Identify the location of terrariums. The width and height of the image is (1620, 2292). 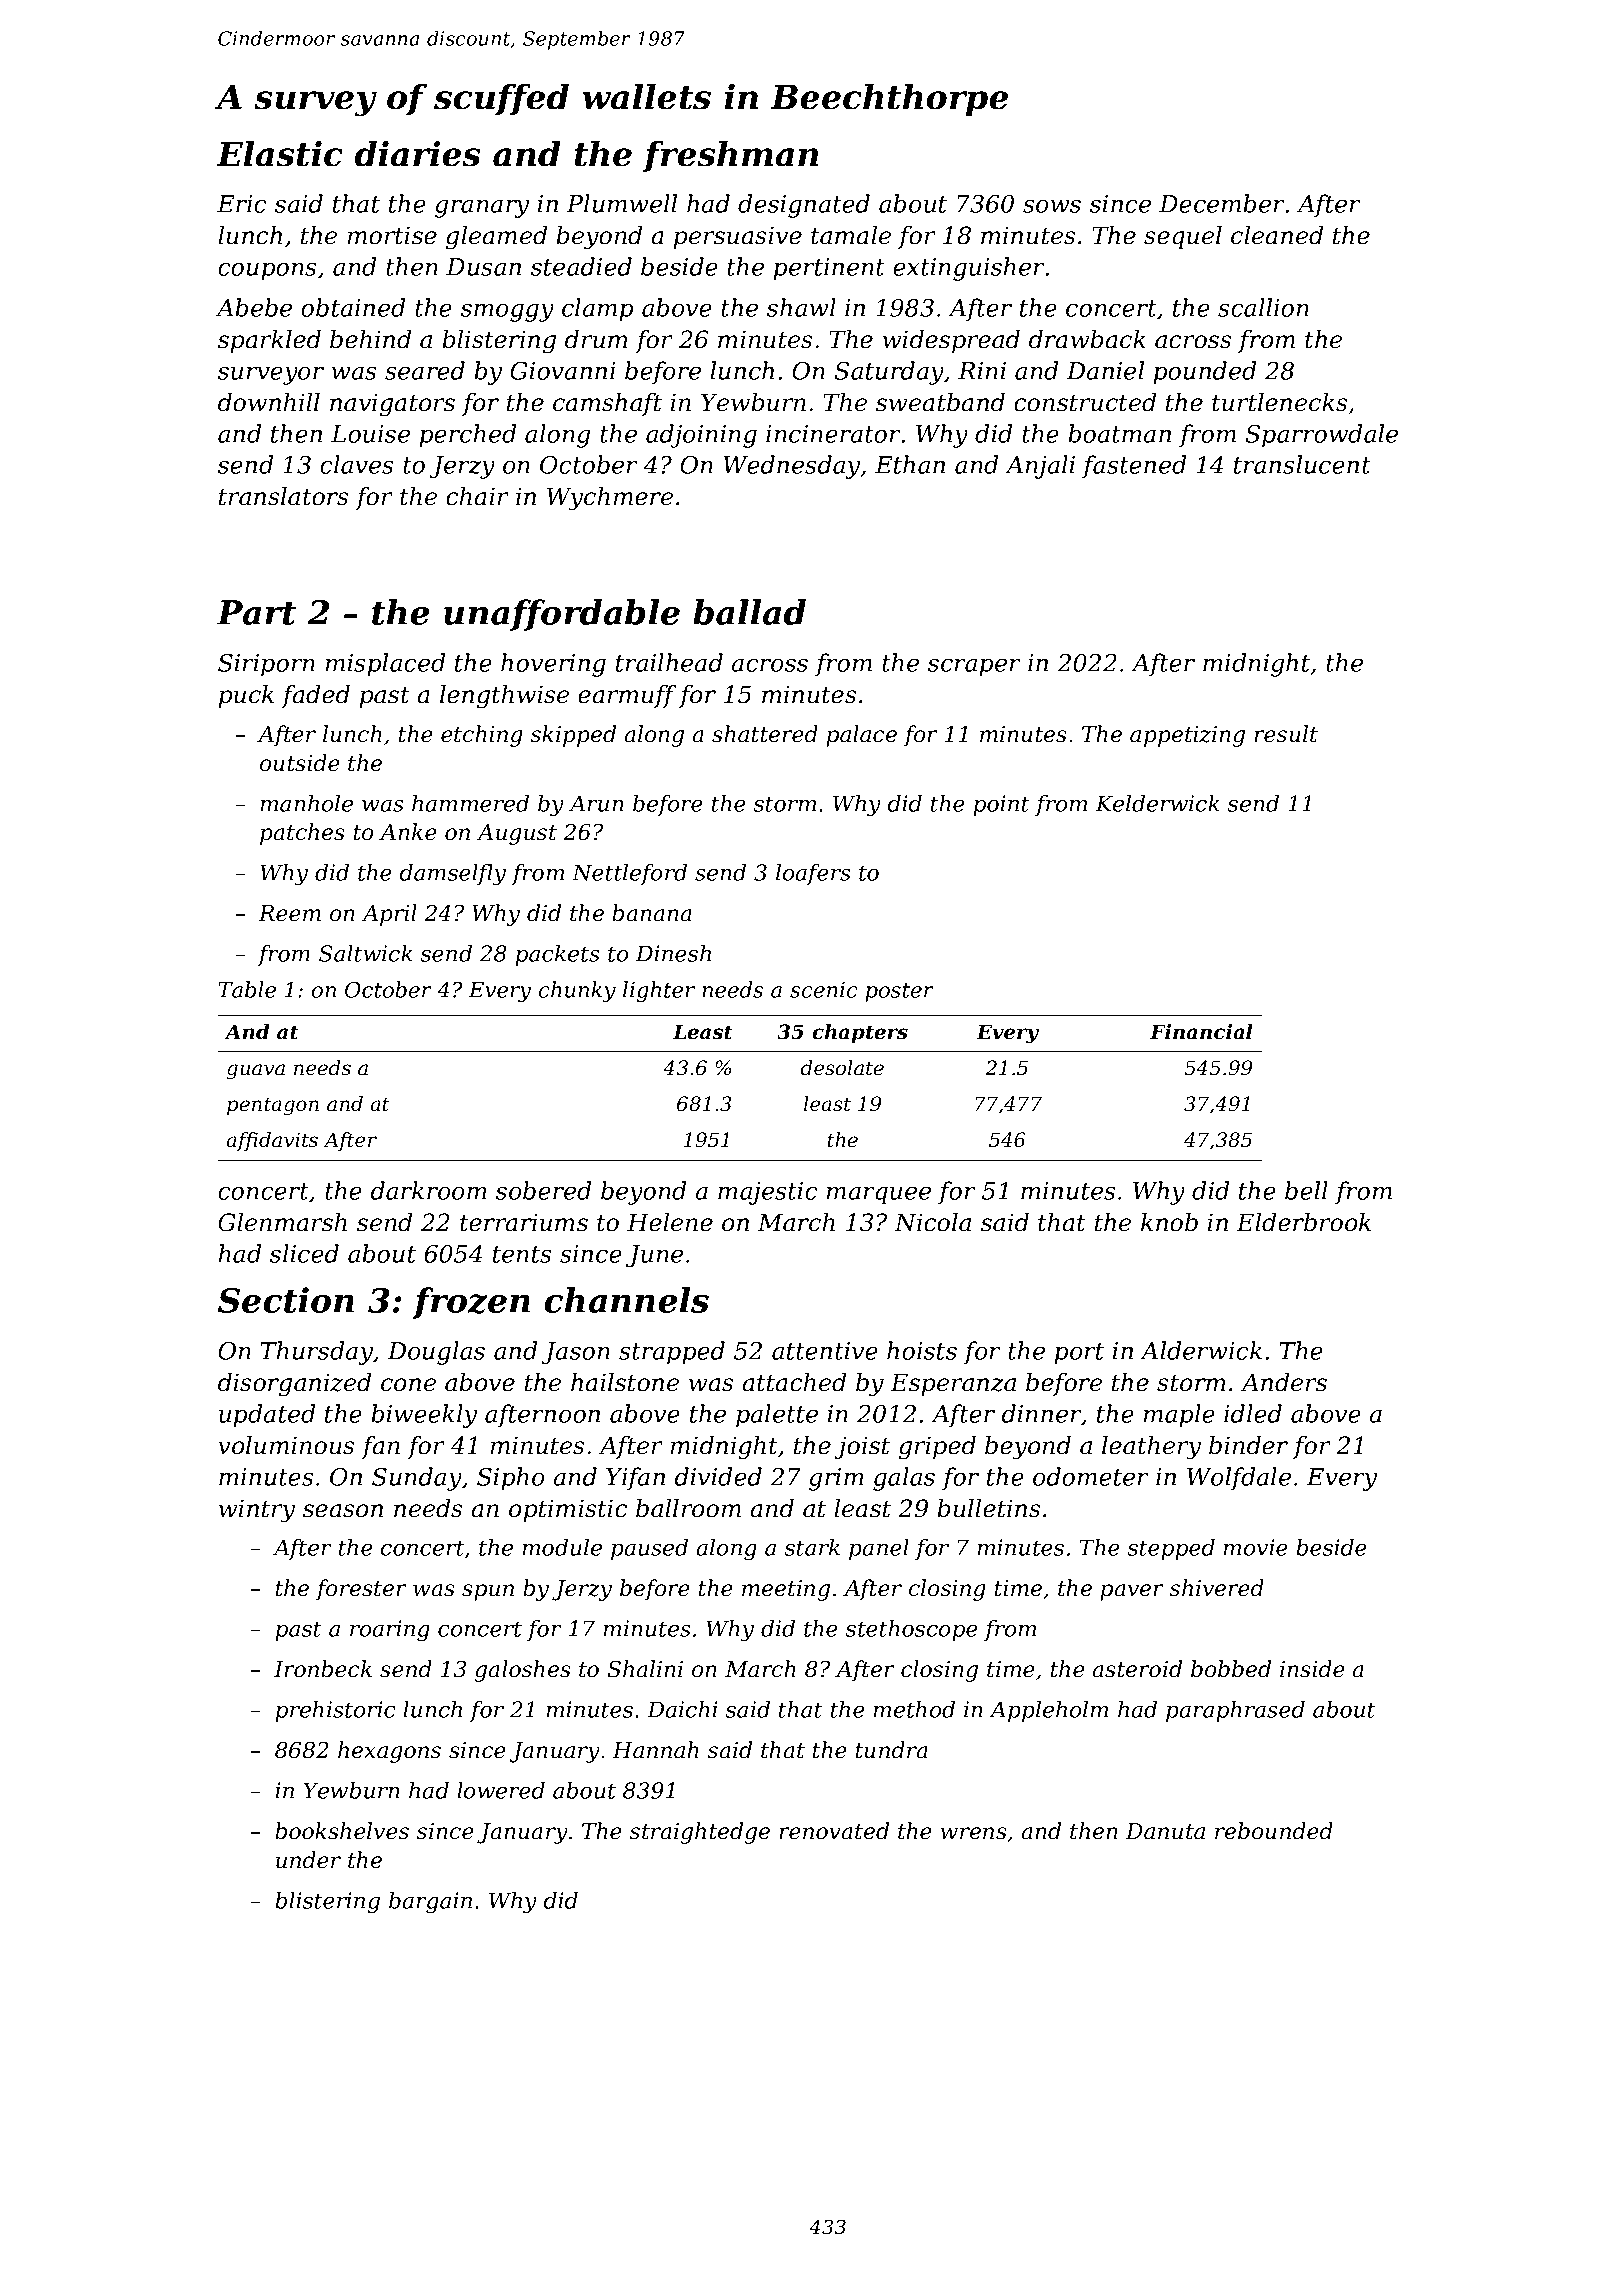
(524, 1222).
